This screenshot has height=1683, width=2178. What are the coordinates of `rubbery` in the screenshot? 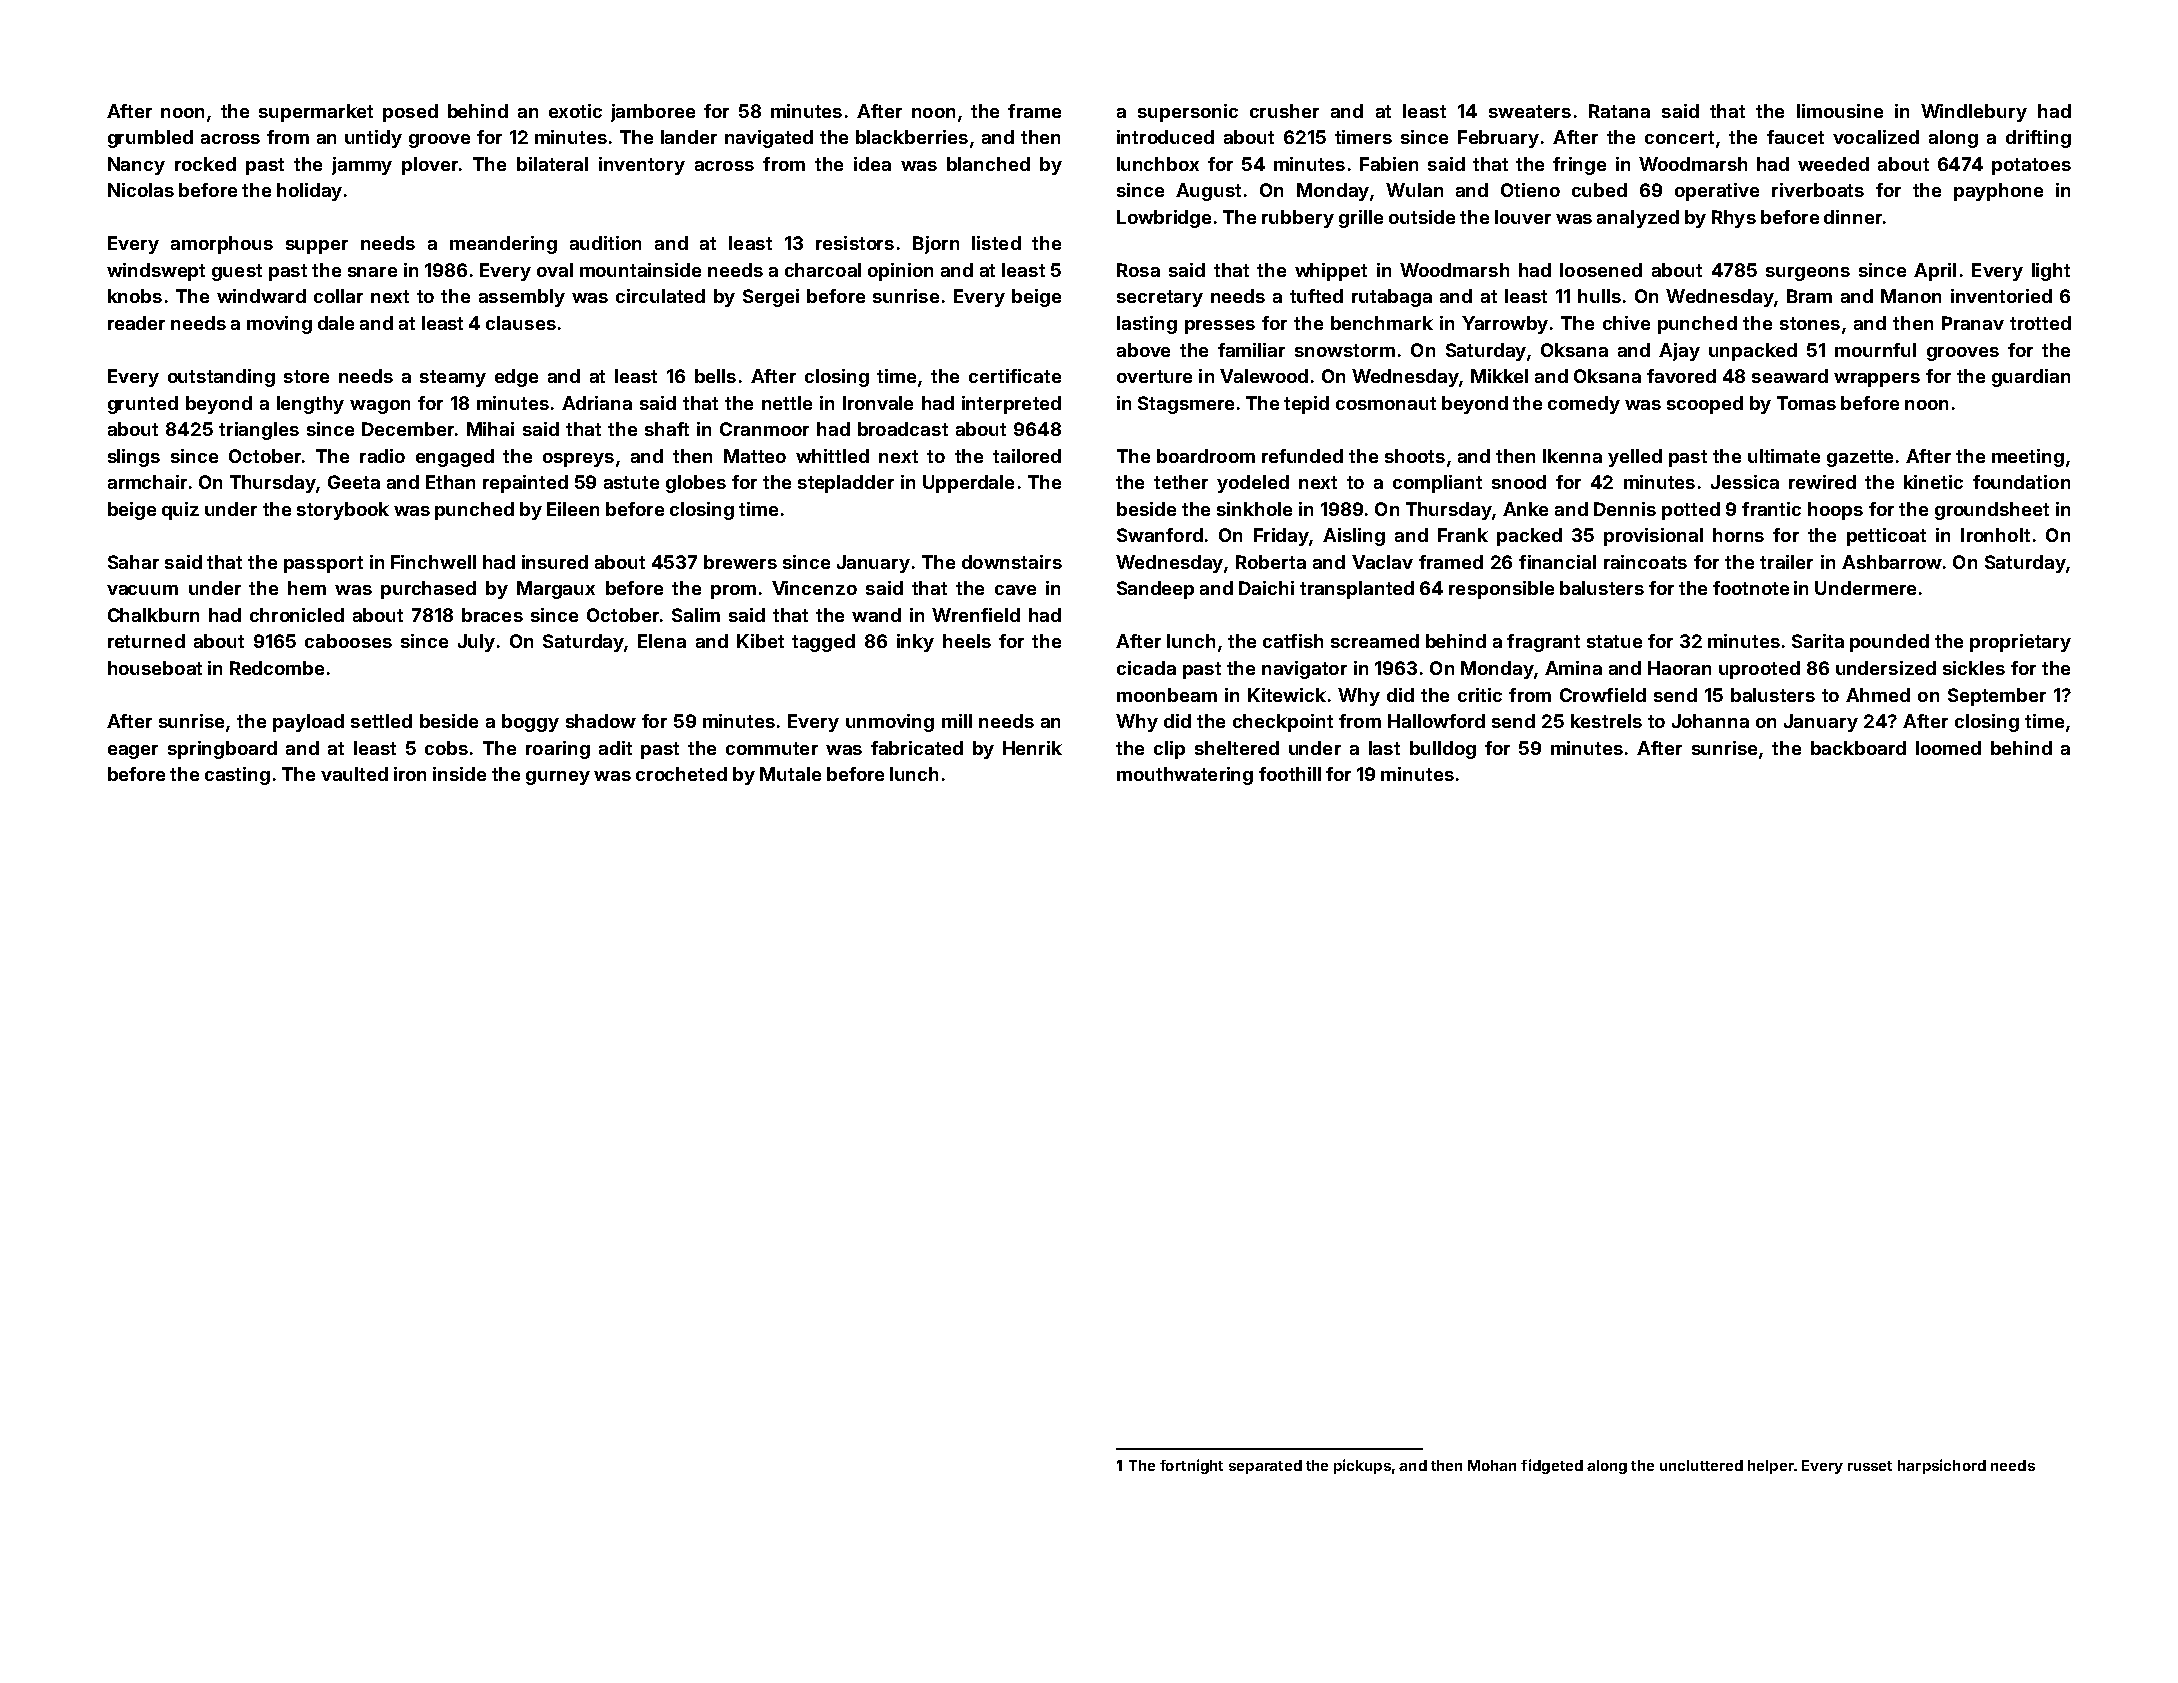 It's located at (1298, 219).
